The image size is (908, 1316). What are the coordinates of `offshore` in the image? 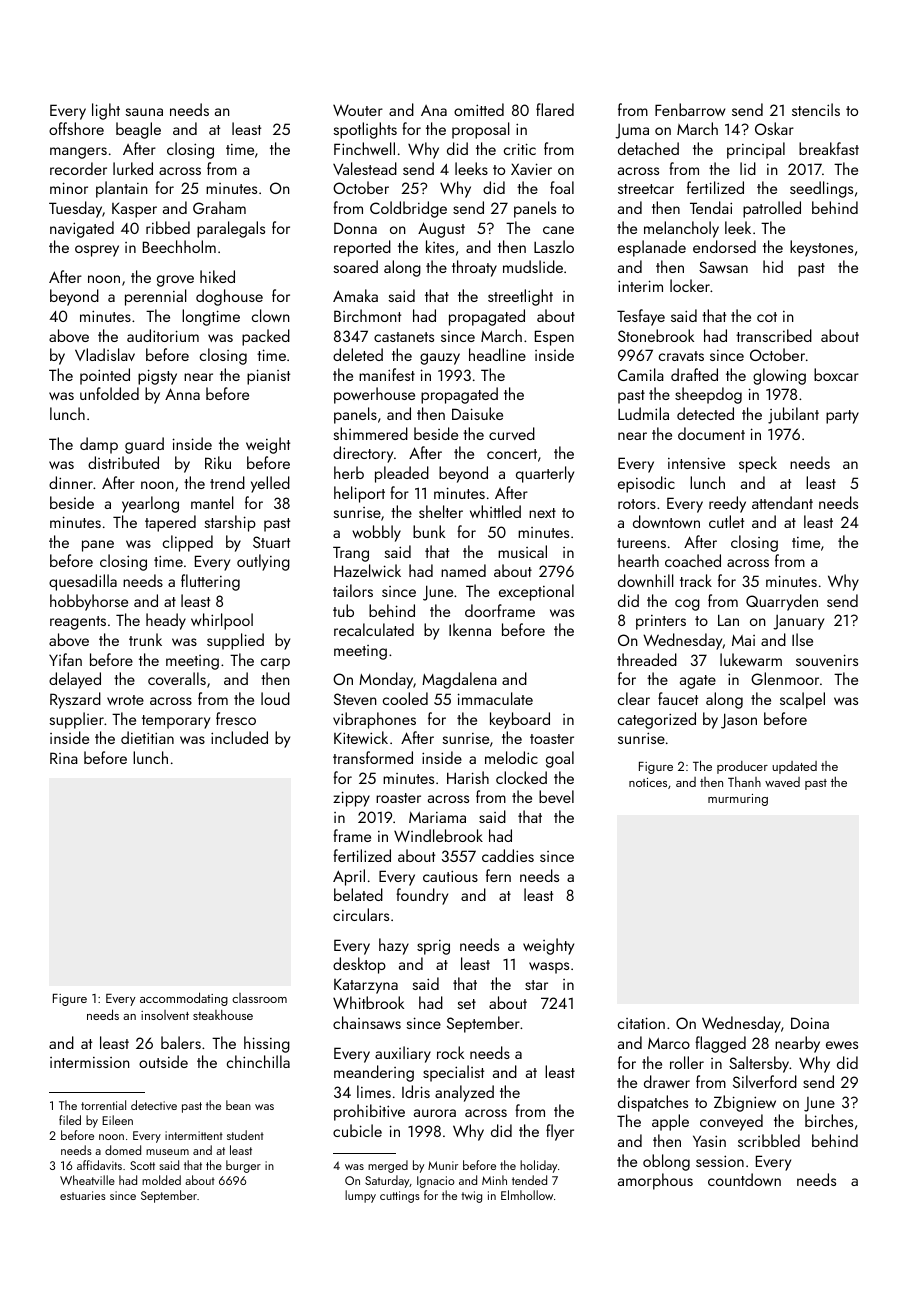 It's located at (76, 128).
